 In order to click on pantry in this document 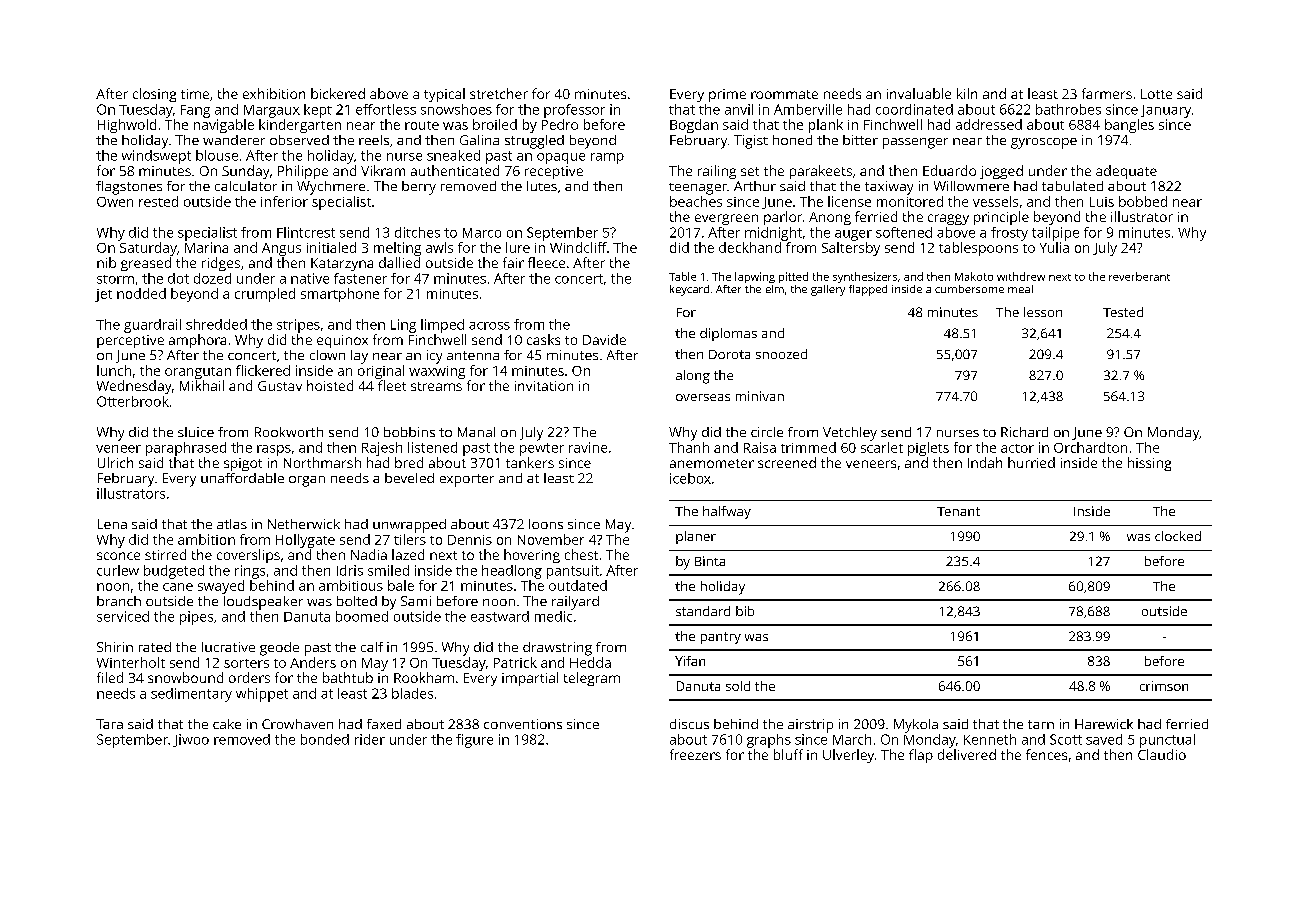, I will do `click(721, 638)`.
